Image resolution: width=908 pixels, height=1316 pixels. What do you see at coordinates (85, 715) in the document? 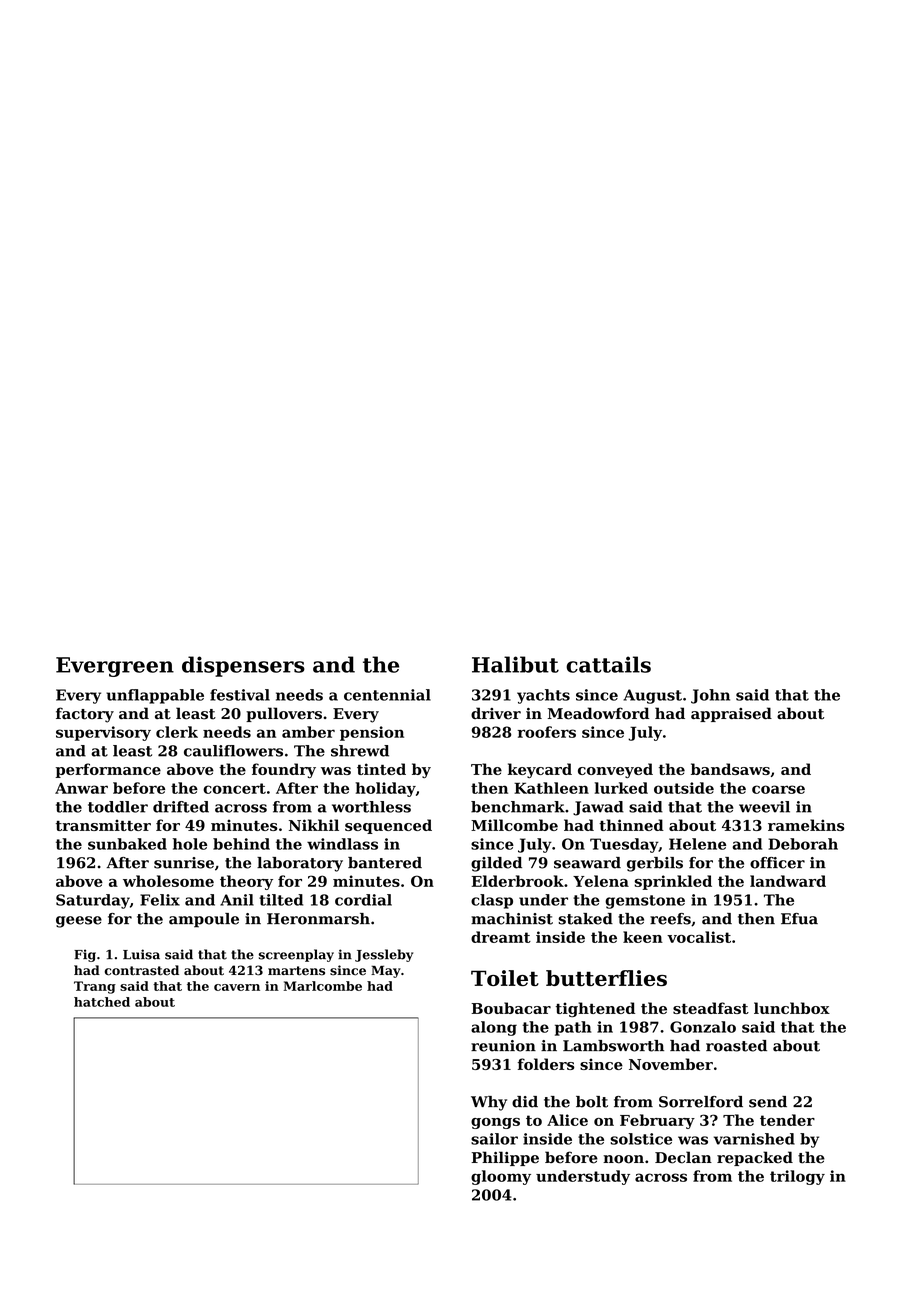
I see `factory` at bounding box center [85, 715].
